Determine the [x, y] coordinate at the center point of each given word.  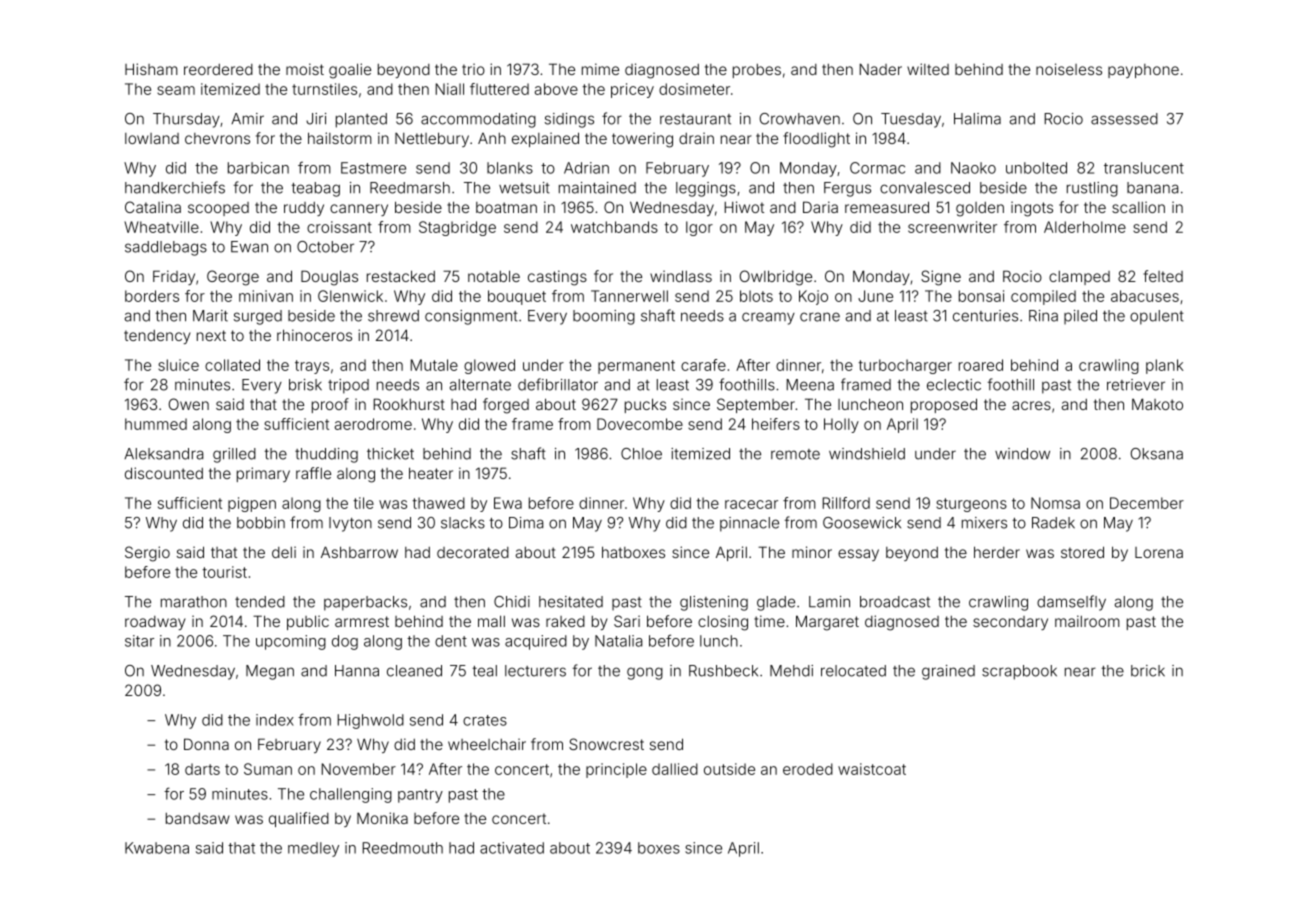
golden [980, 209]
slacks [463, 523]
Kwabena [157, 848]
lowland [152, 138]
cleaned [414, 671]
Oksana [1157, 454]
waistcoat [872, 769]
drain [696, 138]
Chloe [641, 454]
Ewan [249, 247]
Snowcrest [606, 744]
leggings [706, 189]
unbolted [1036, 168]
